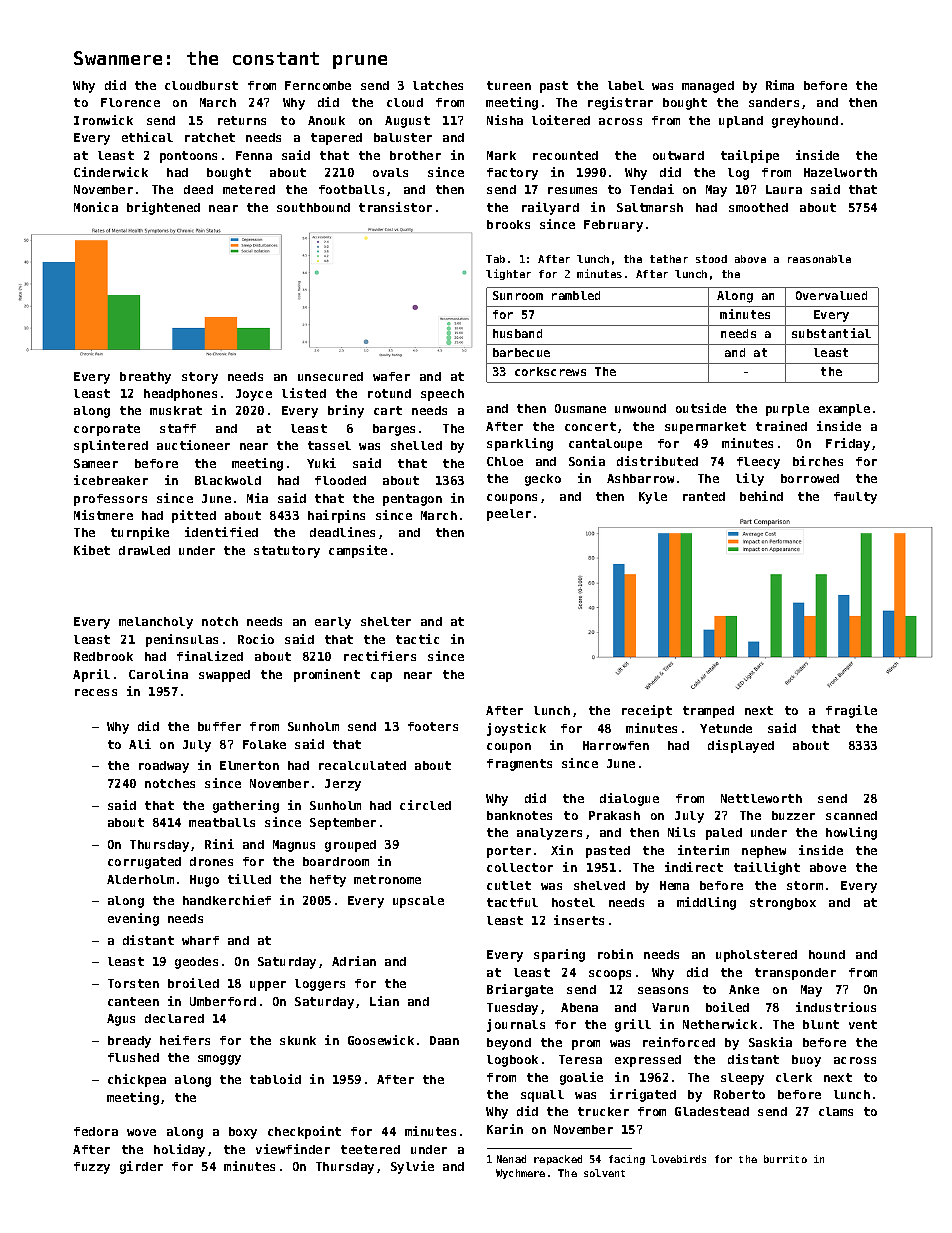  What do you see at coordinates (550, 208) in the screenshot?
I see `railyard` at bounding box center [550, 208].
